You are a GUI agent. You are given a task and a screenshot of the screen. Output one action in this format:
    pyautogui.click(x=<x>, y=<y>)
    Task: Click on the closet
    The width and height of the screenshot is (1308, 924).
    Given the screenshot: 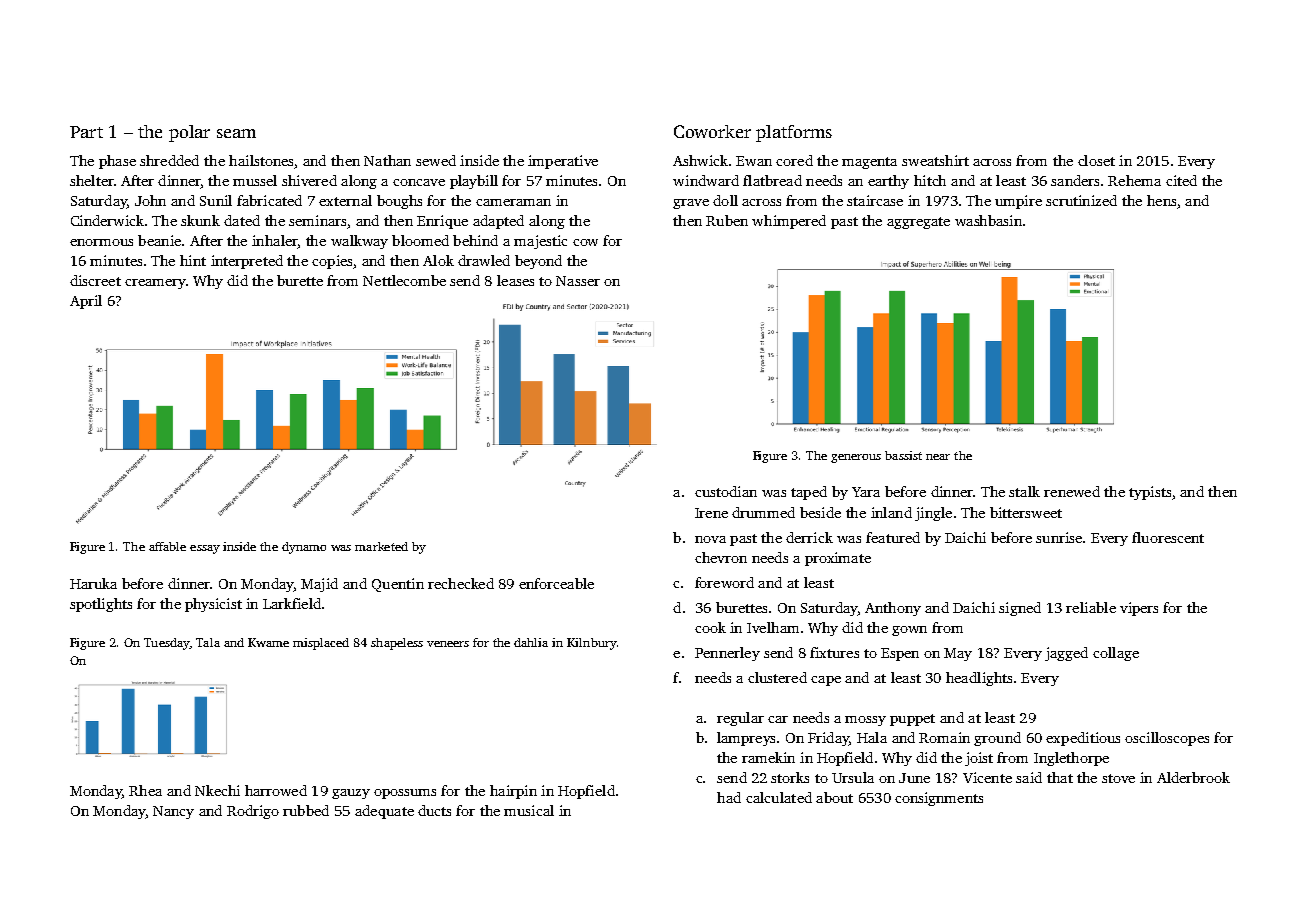 What is the action you would take?
    pyautogui.click(x=1096, y=160)
